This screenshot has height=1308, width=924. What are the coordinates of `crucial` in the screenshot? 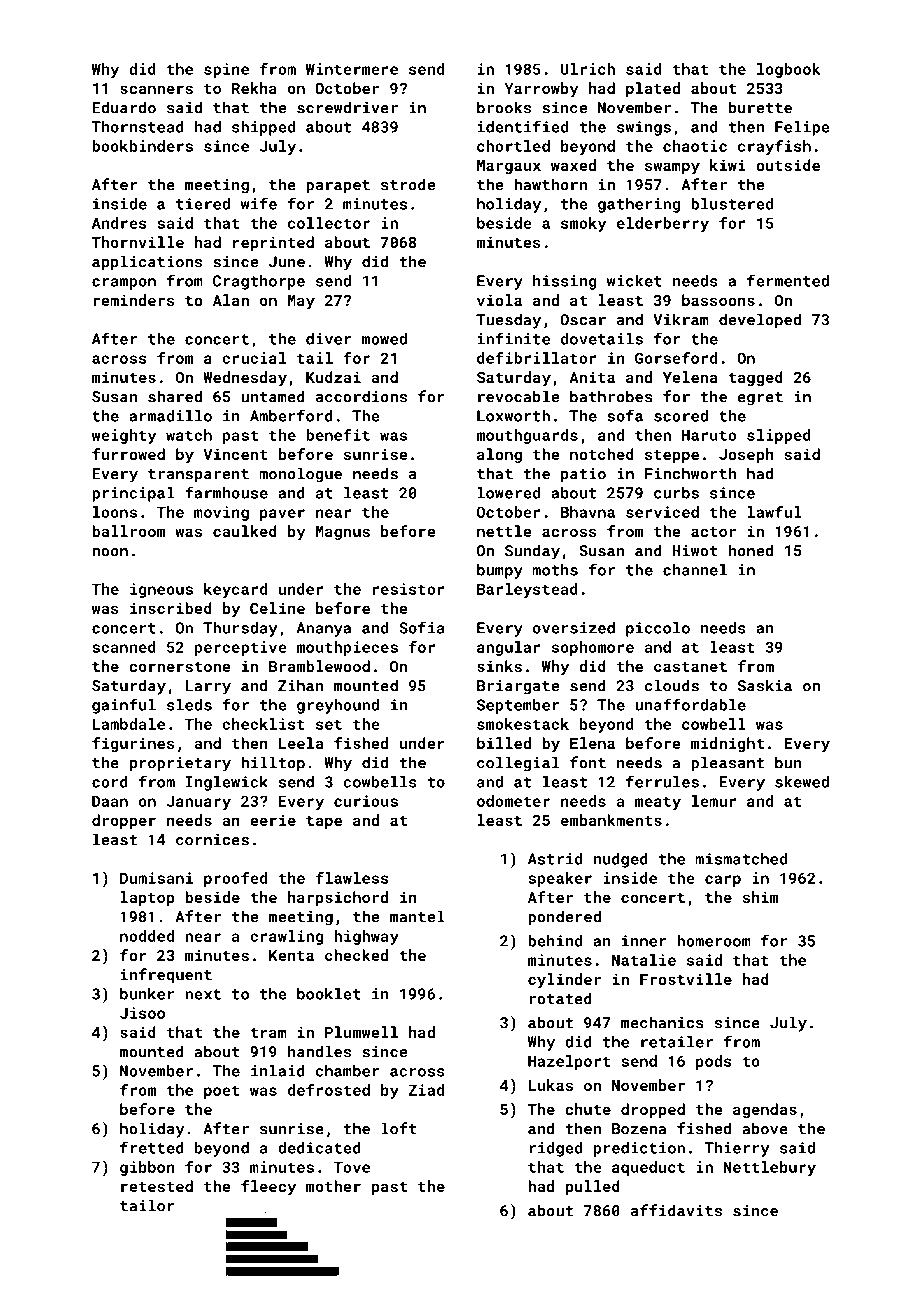 It's located at (254, 358).
